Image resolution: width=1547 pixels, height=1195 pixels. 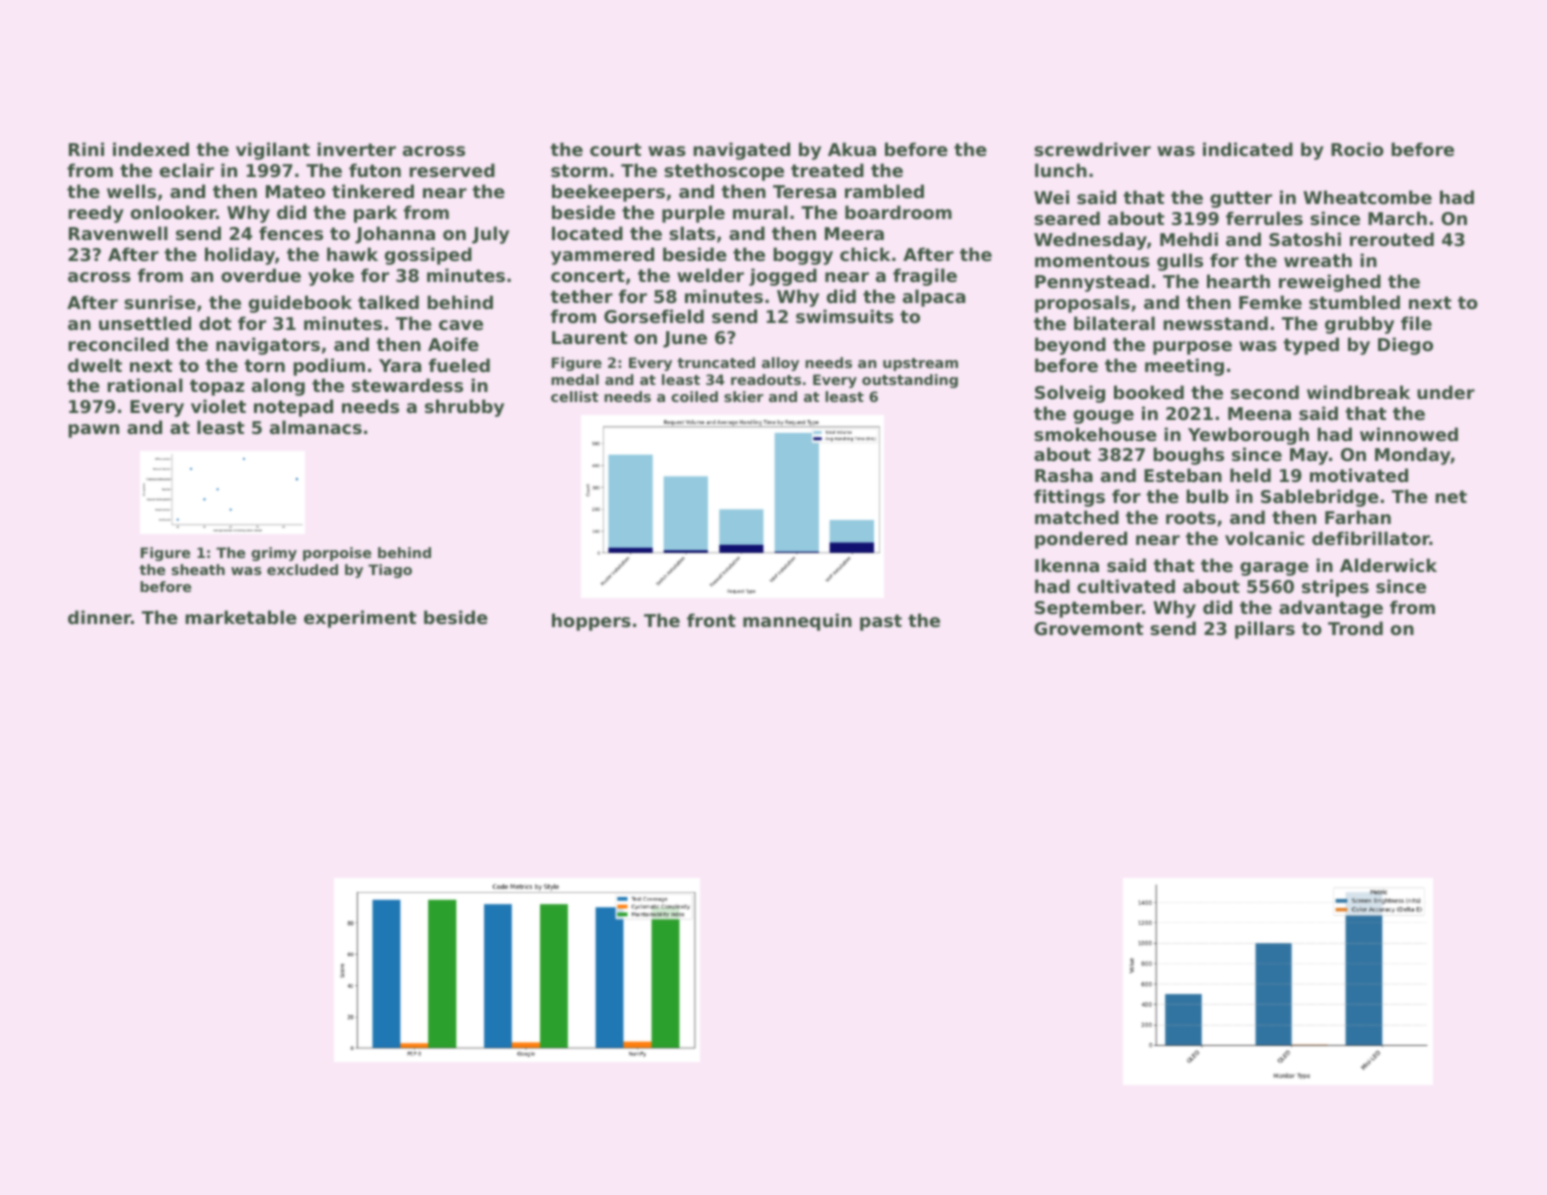 What do you see at coordinates (910, 381) in the image?
I see `outstanding` at bounding box center [910, 381].
